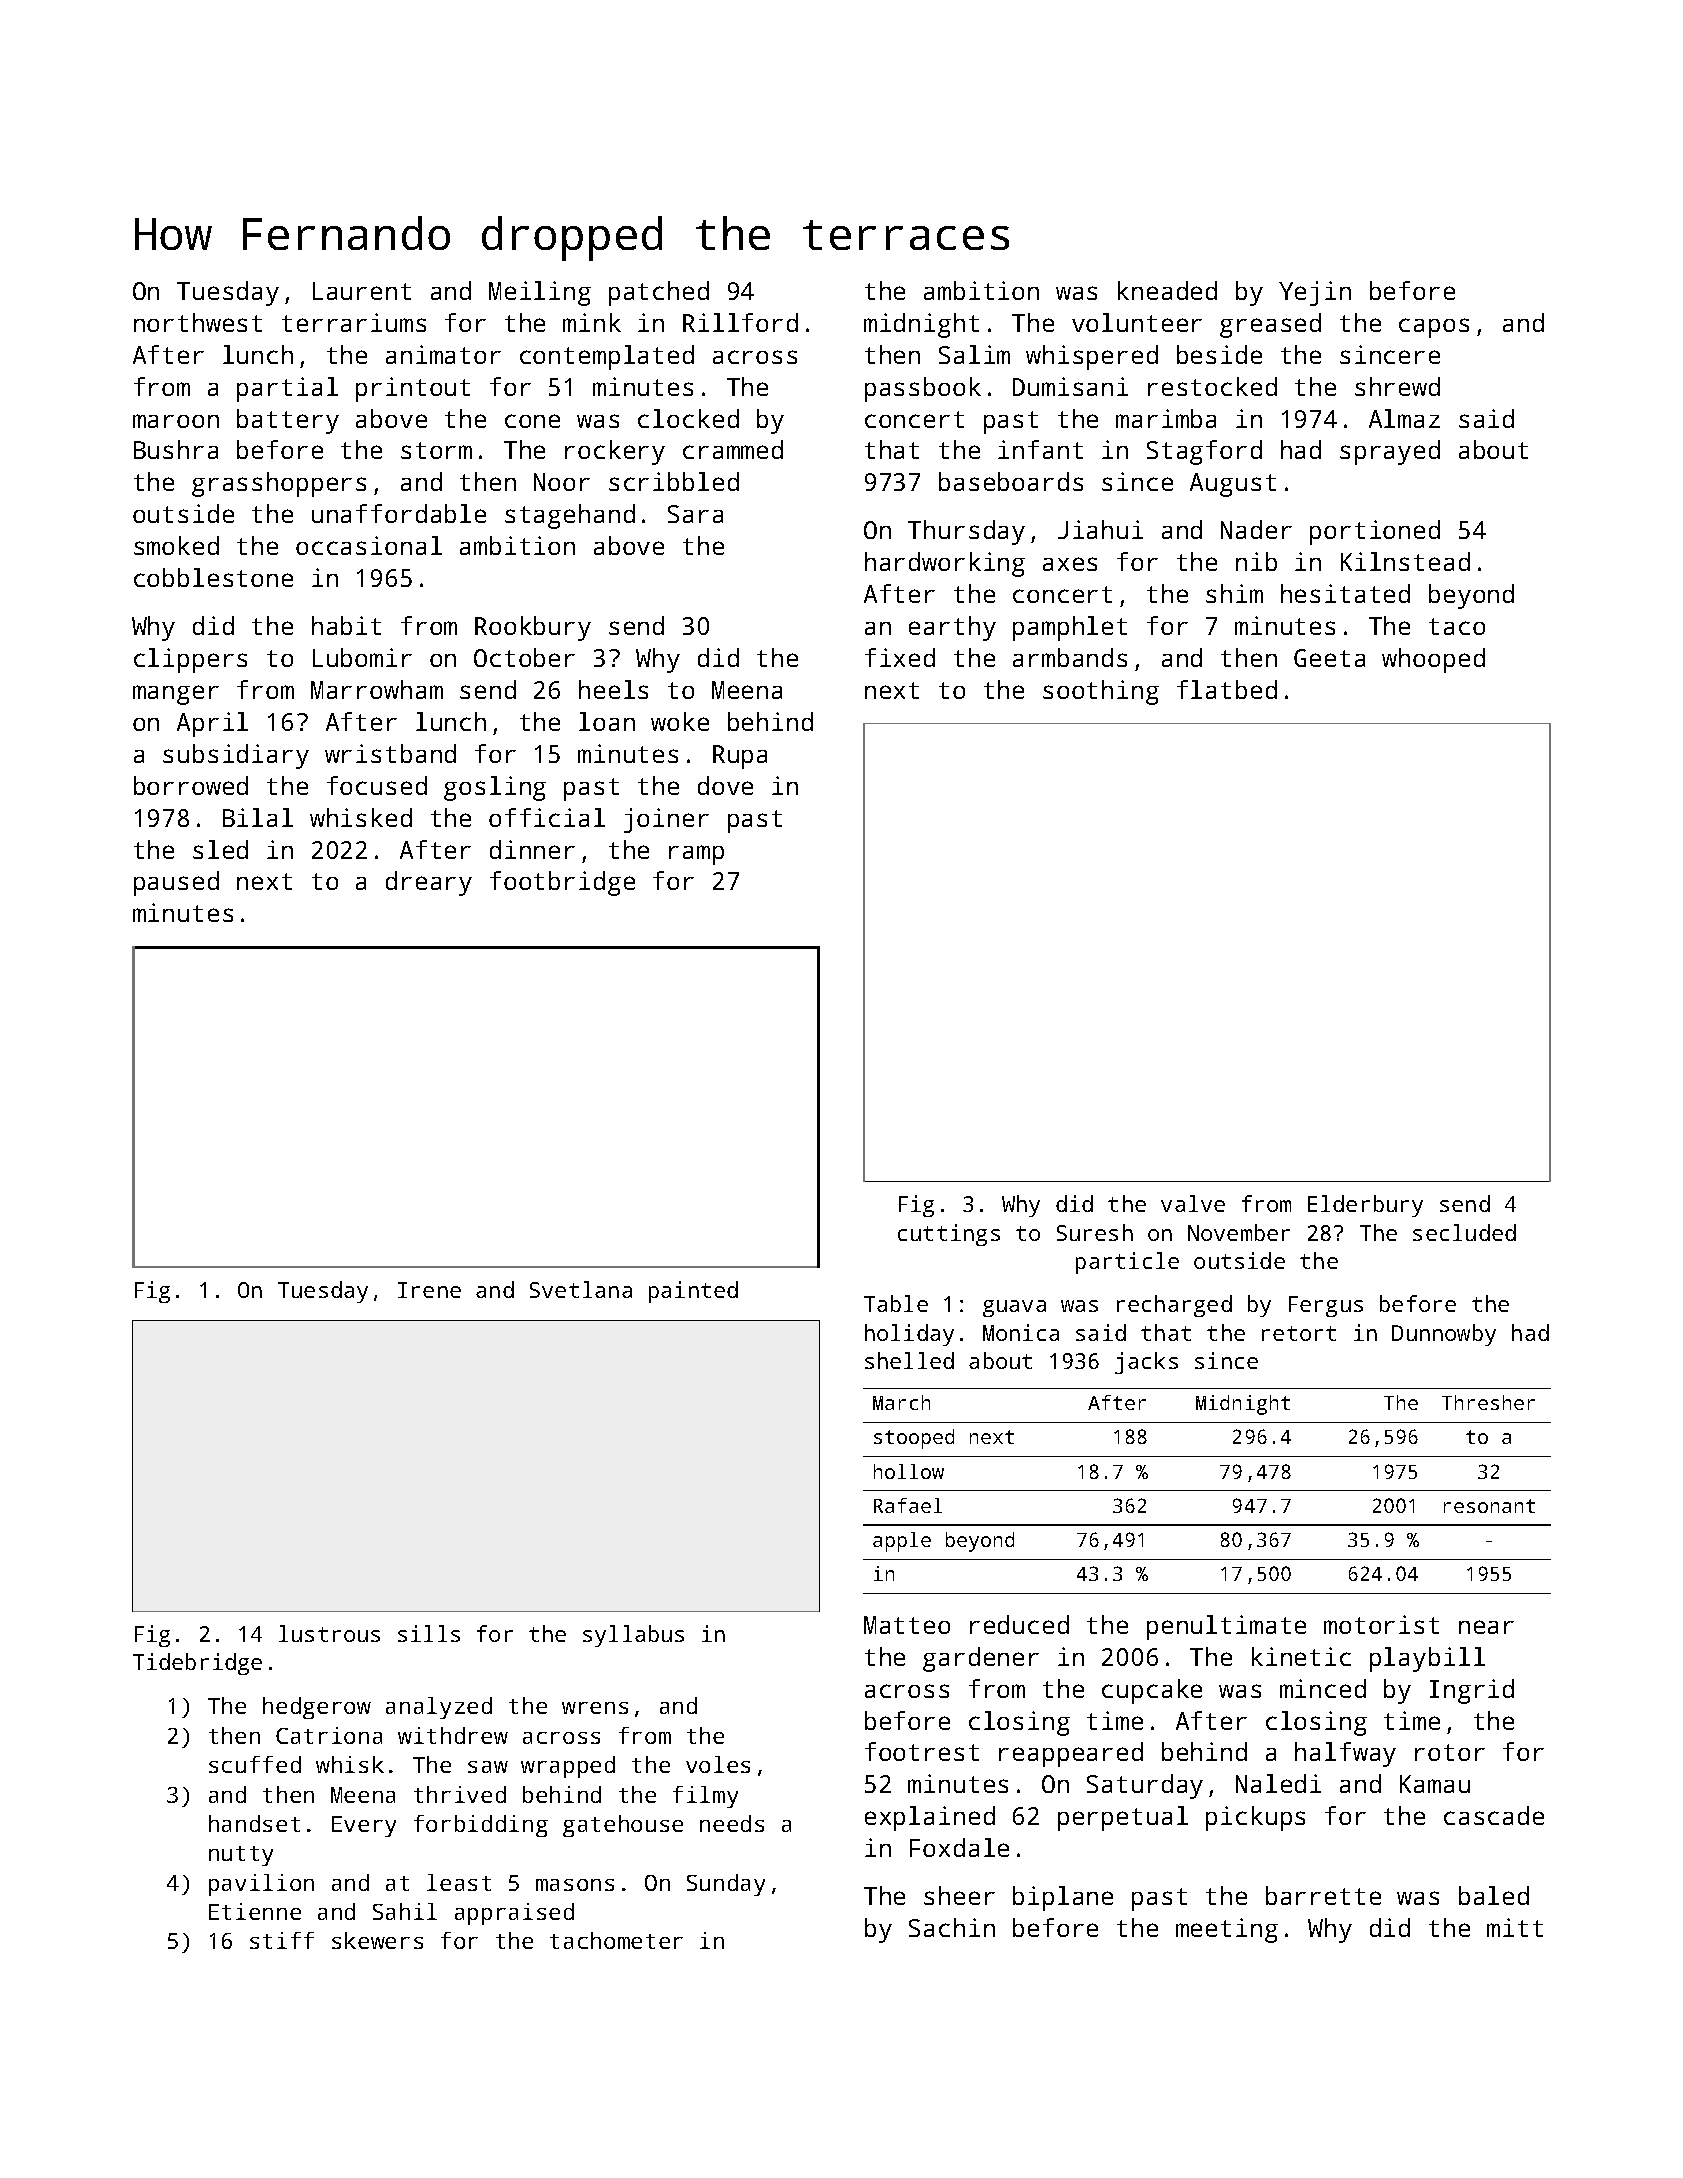 Image resolution: width=1683 pixels, height=2178 pixels. Describe the element at coordinates (1167, 290) in the document. I see `kneaded` at that location.
